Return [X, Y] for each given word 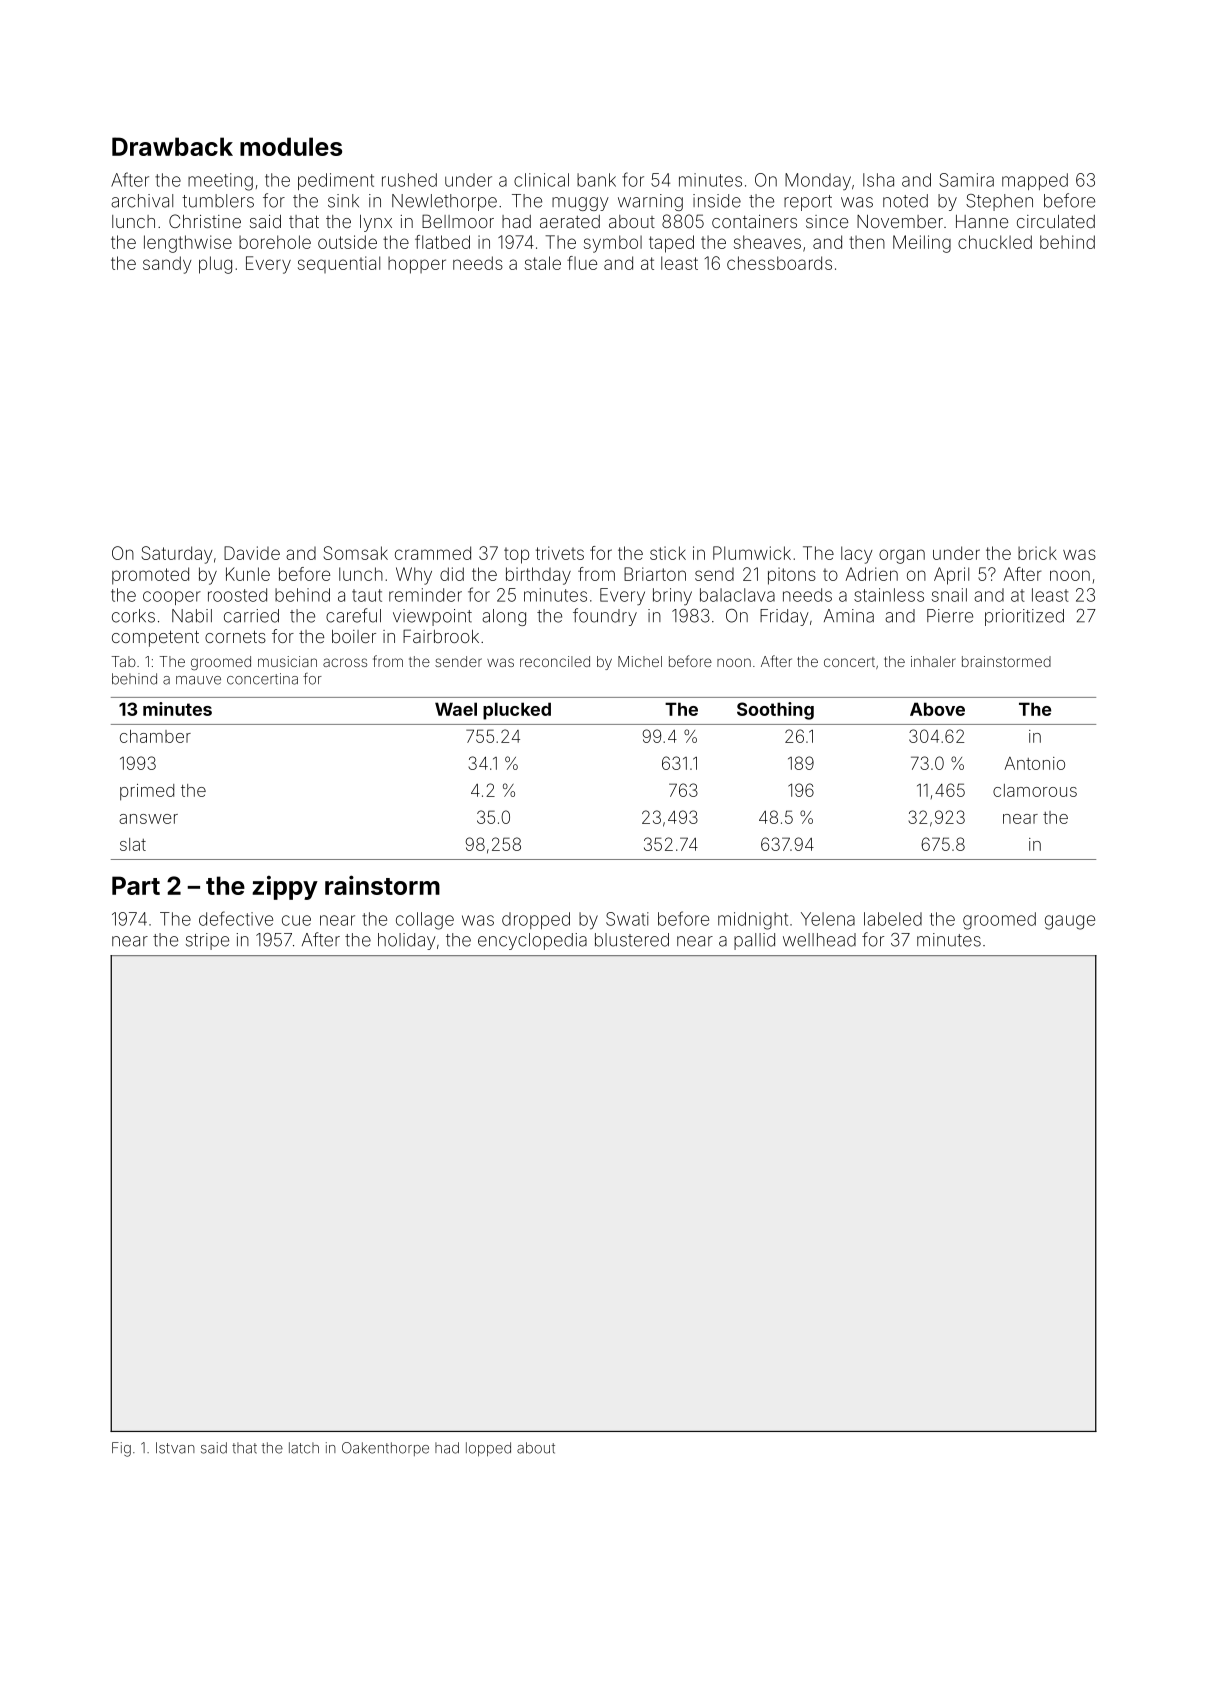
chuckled [995, 242]
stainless [889, 595]
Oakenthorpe [385, 1449]
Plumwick [752, 553]
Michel [640, 661]
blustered [632, 940]
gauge [1070, 922]
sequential [339, 264]
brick [1037, 553]
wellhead [819, 940]
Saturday [177, 555]
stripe [207, 941]
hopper [417, 265]
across [345, 662]
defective [236, 918]
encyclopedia [532, 941]
